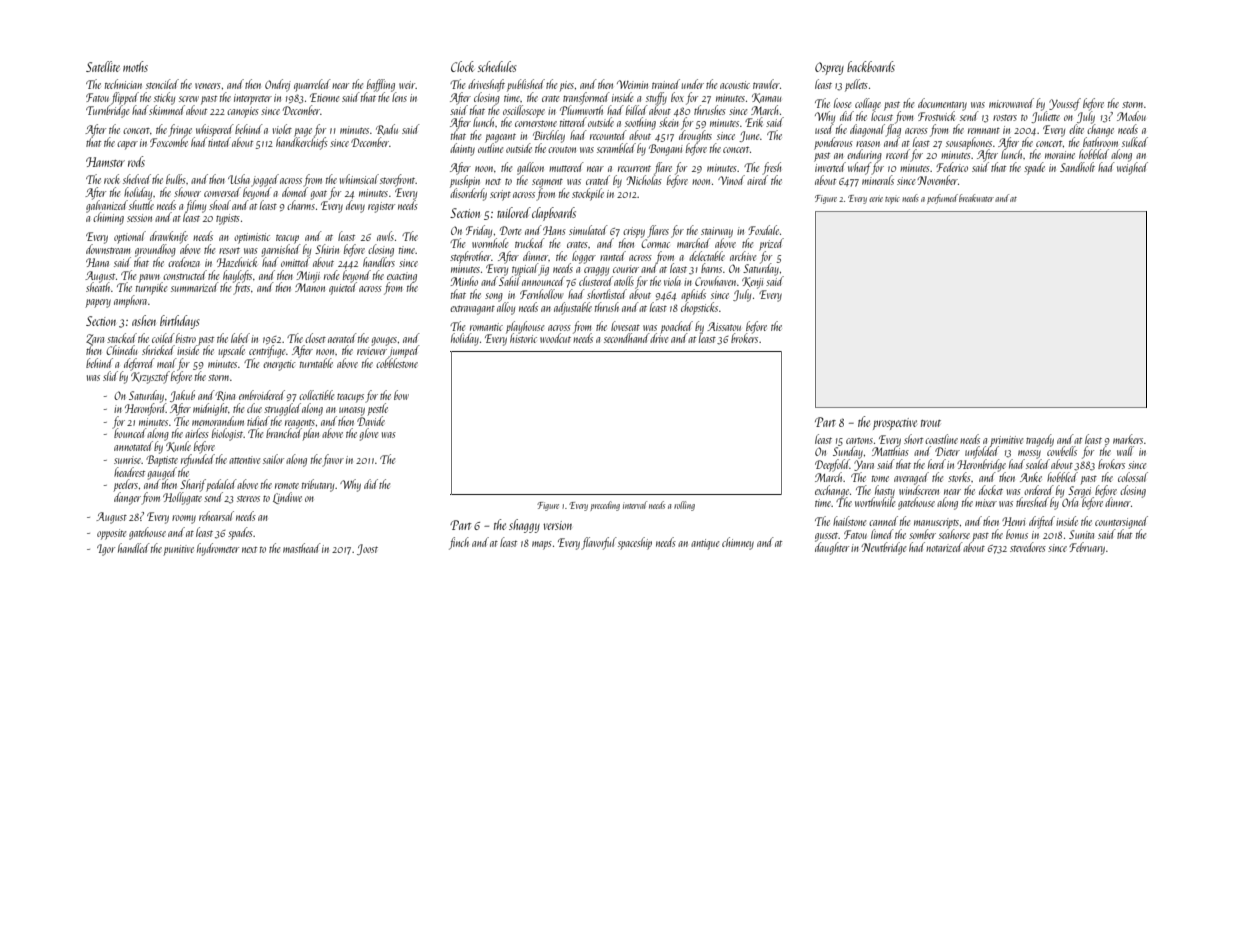  What do you see at coordinates (279, 365) in the screenshot?
I see `energetic` at bounding box center [279, 365].
